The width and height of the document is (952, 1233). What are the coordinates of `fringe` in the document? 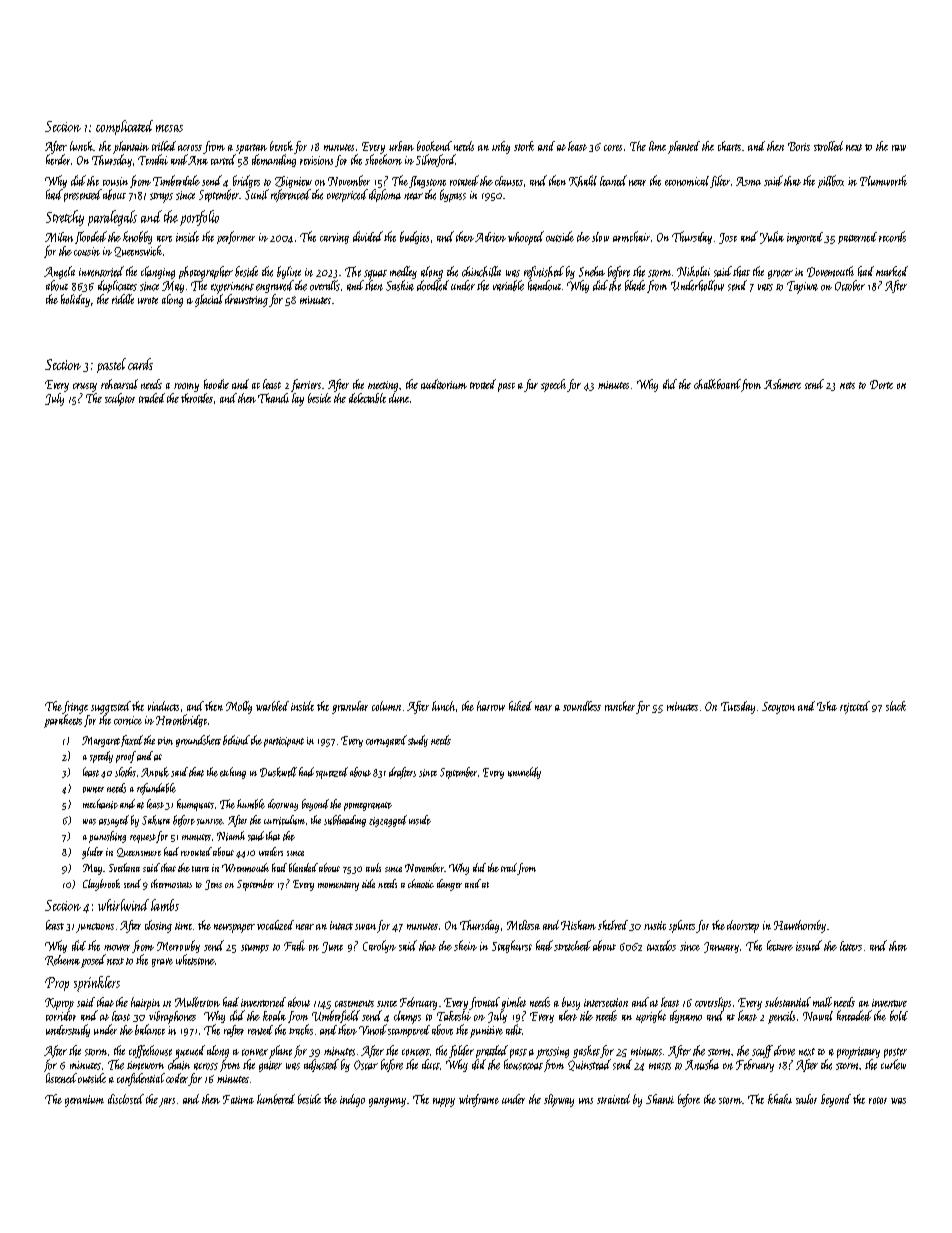 It's located at (75, 707).
